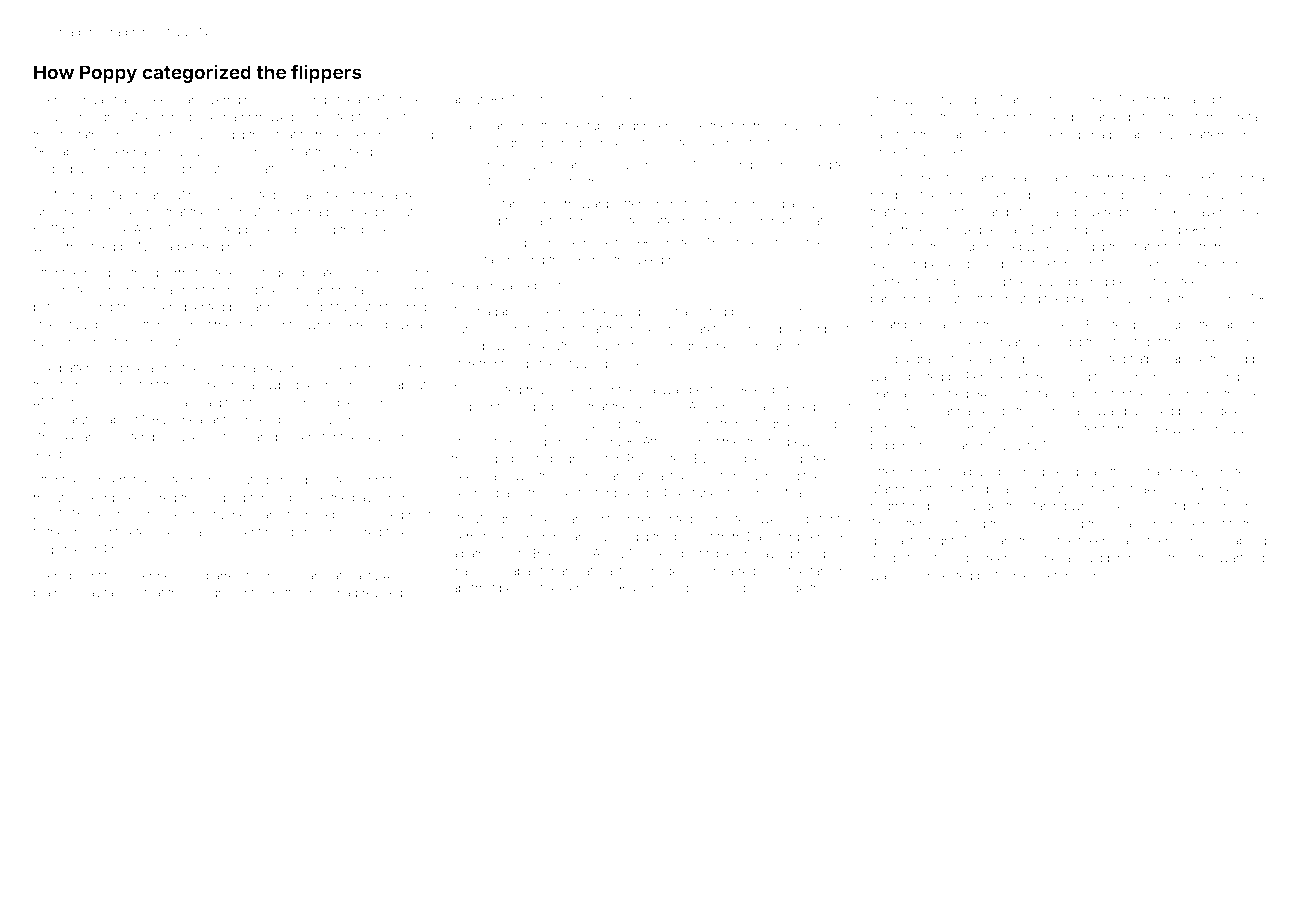 The image size is (1308, 924). Describe the element at coordinates (653, 407) in the screenshot. I see `sensor` at that location.
